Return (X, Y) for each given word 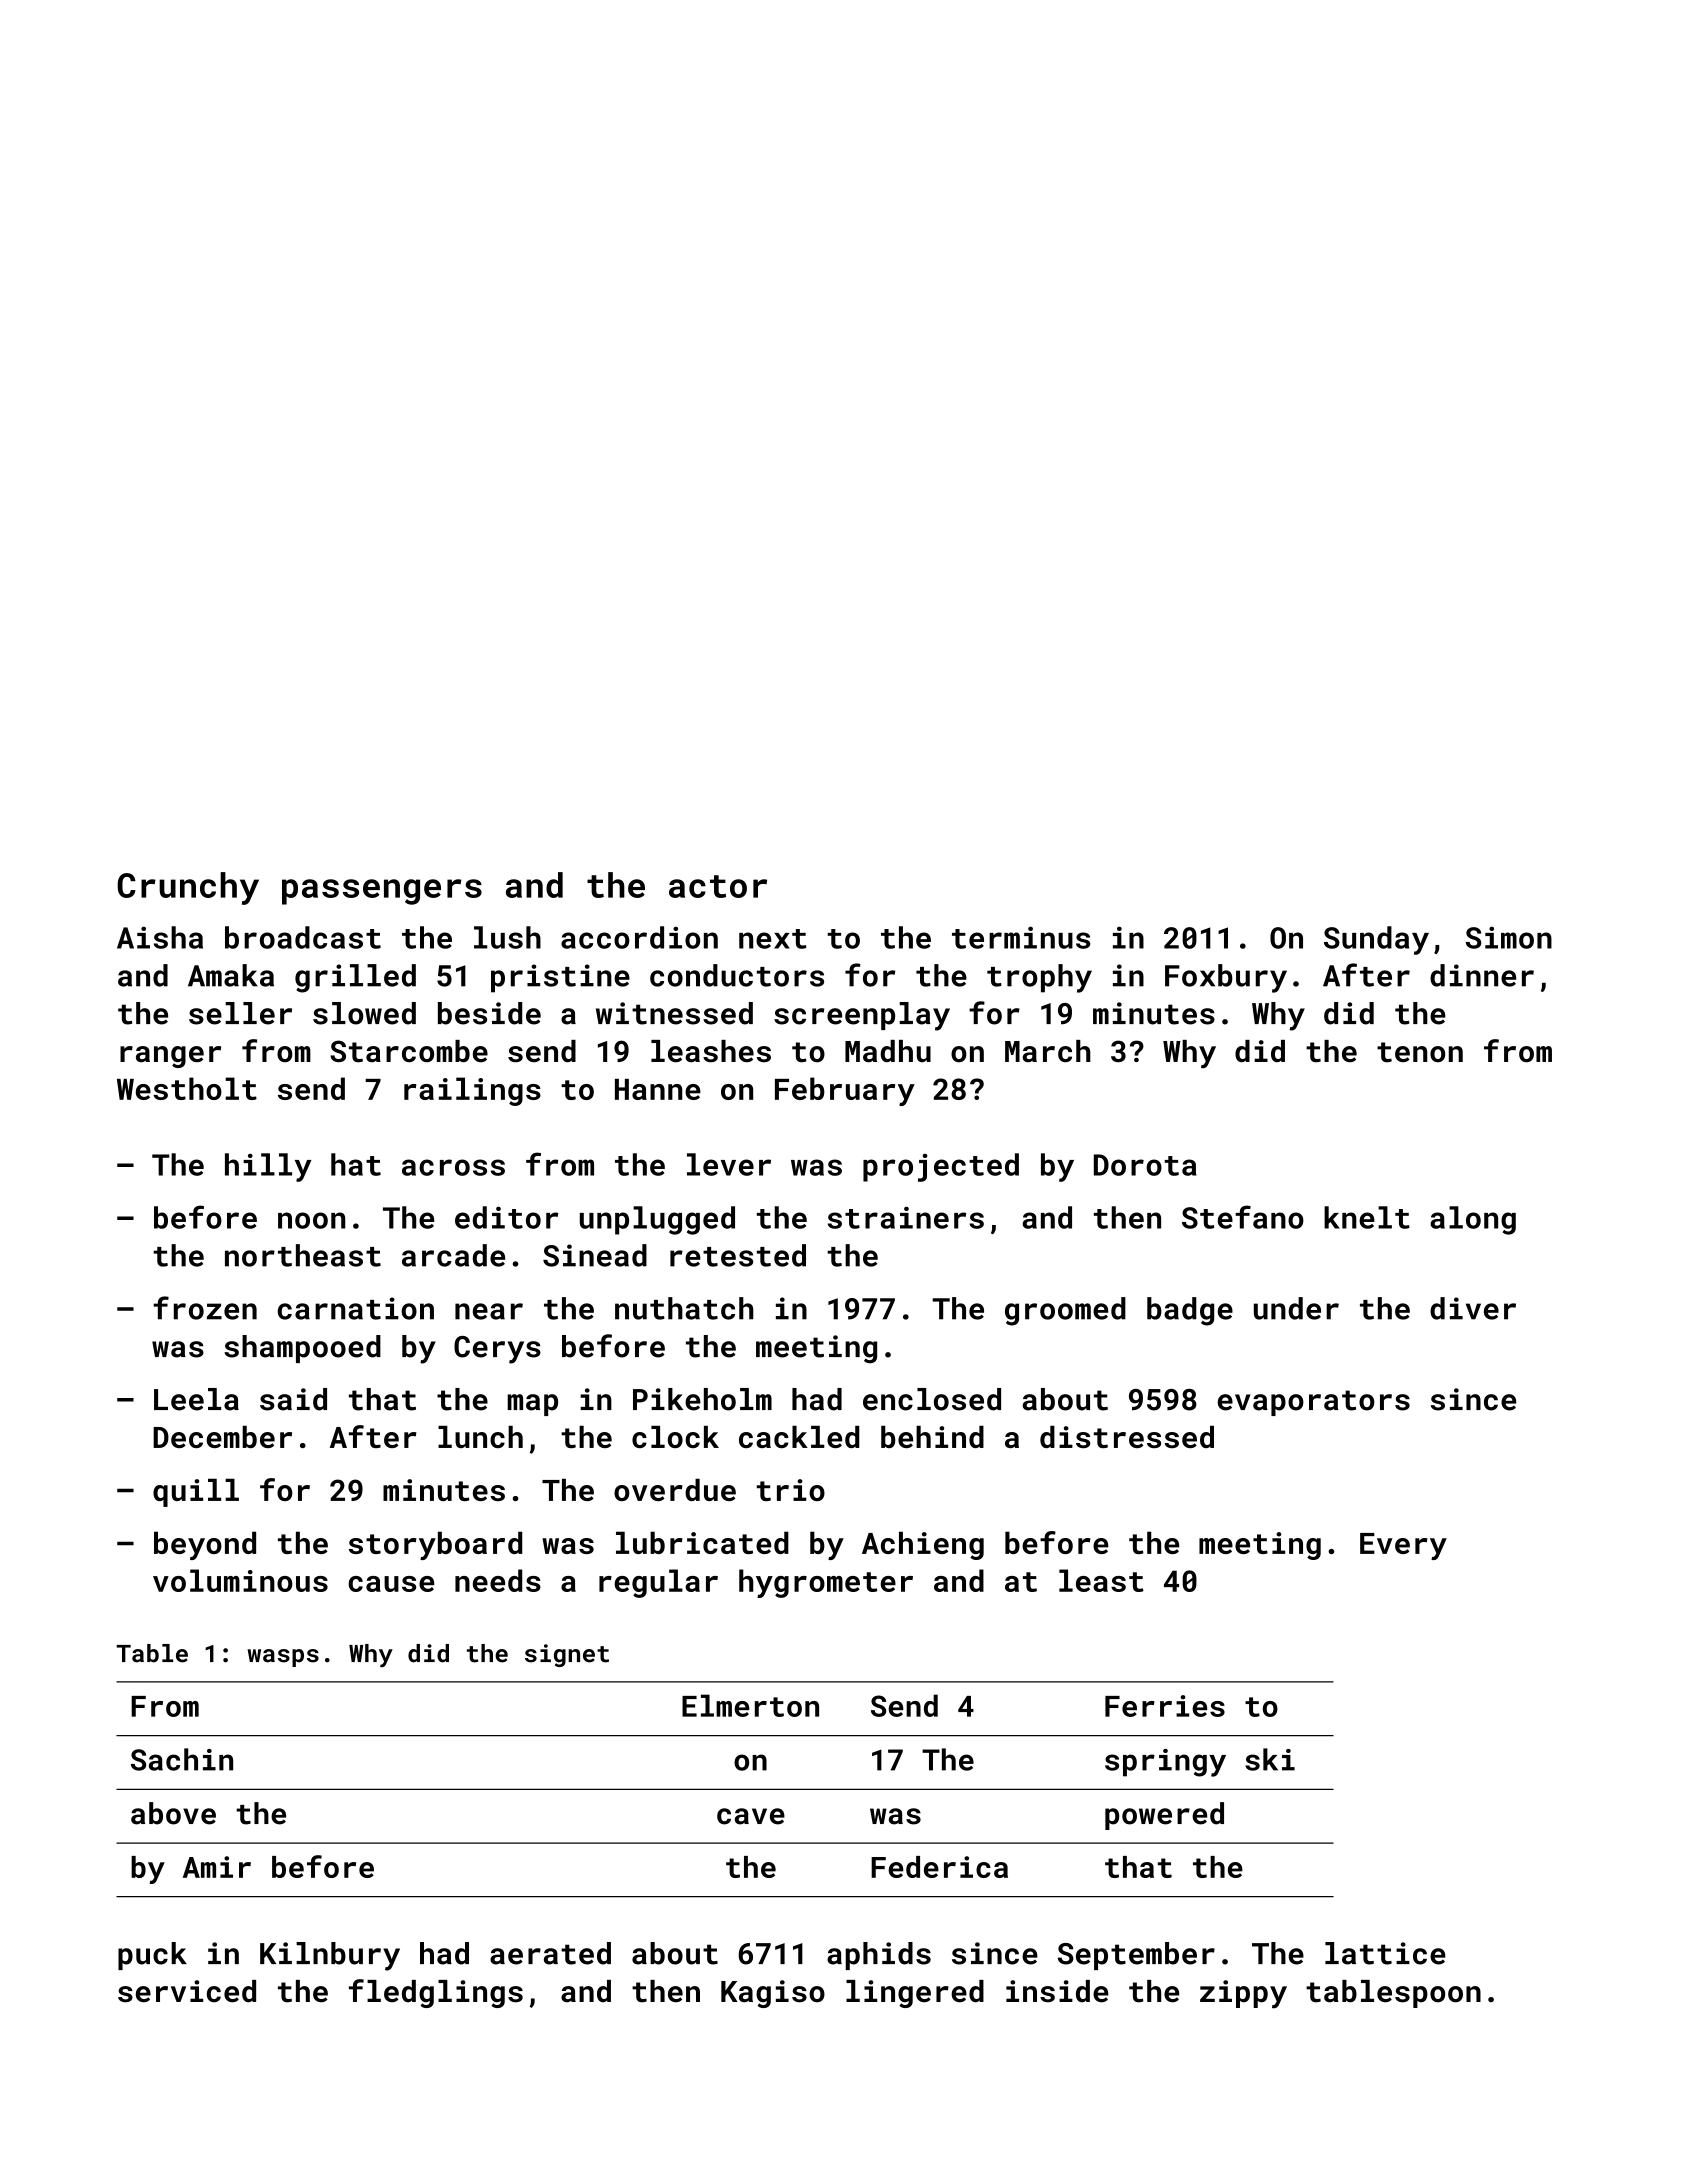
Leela (196, 1399)
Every (1403, 1546)
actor (718, 886)
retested (738, 1255)
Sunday (1376, 940)
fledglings (436, 1993)
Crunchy (188, 888)
